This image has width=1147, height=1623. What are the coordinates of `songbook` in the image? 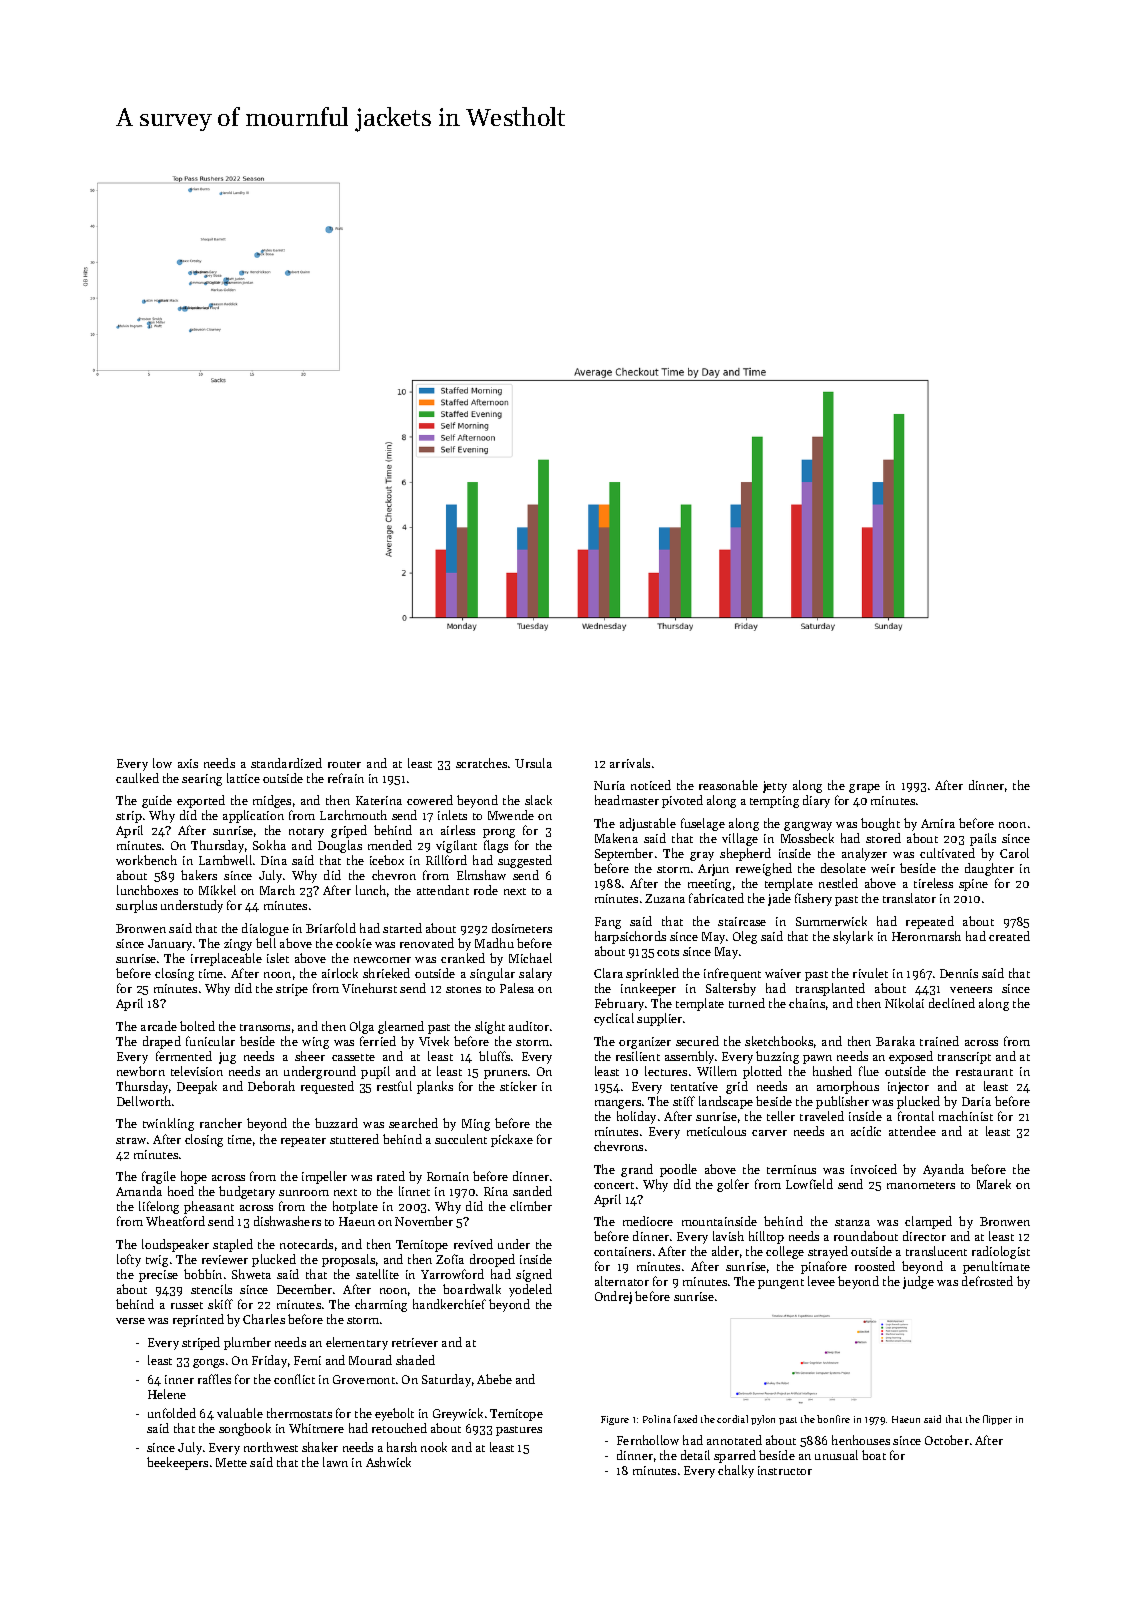 It's located at (245, 1429).
